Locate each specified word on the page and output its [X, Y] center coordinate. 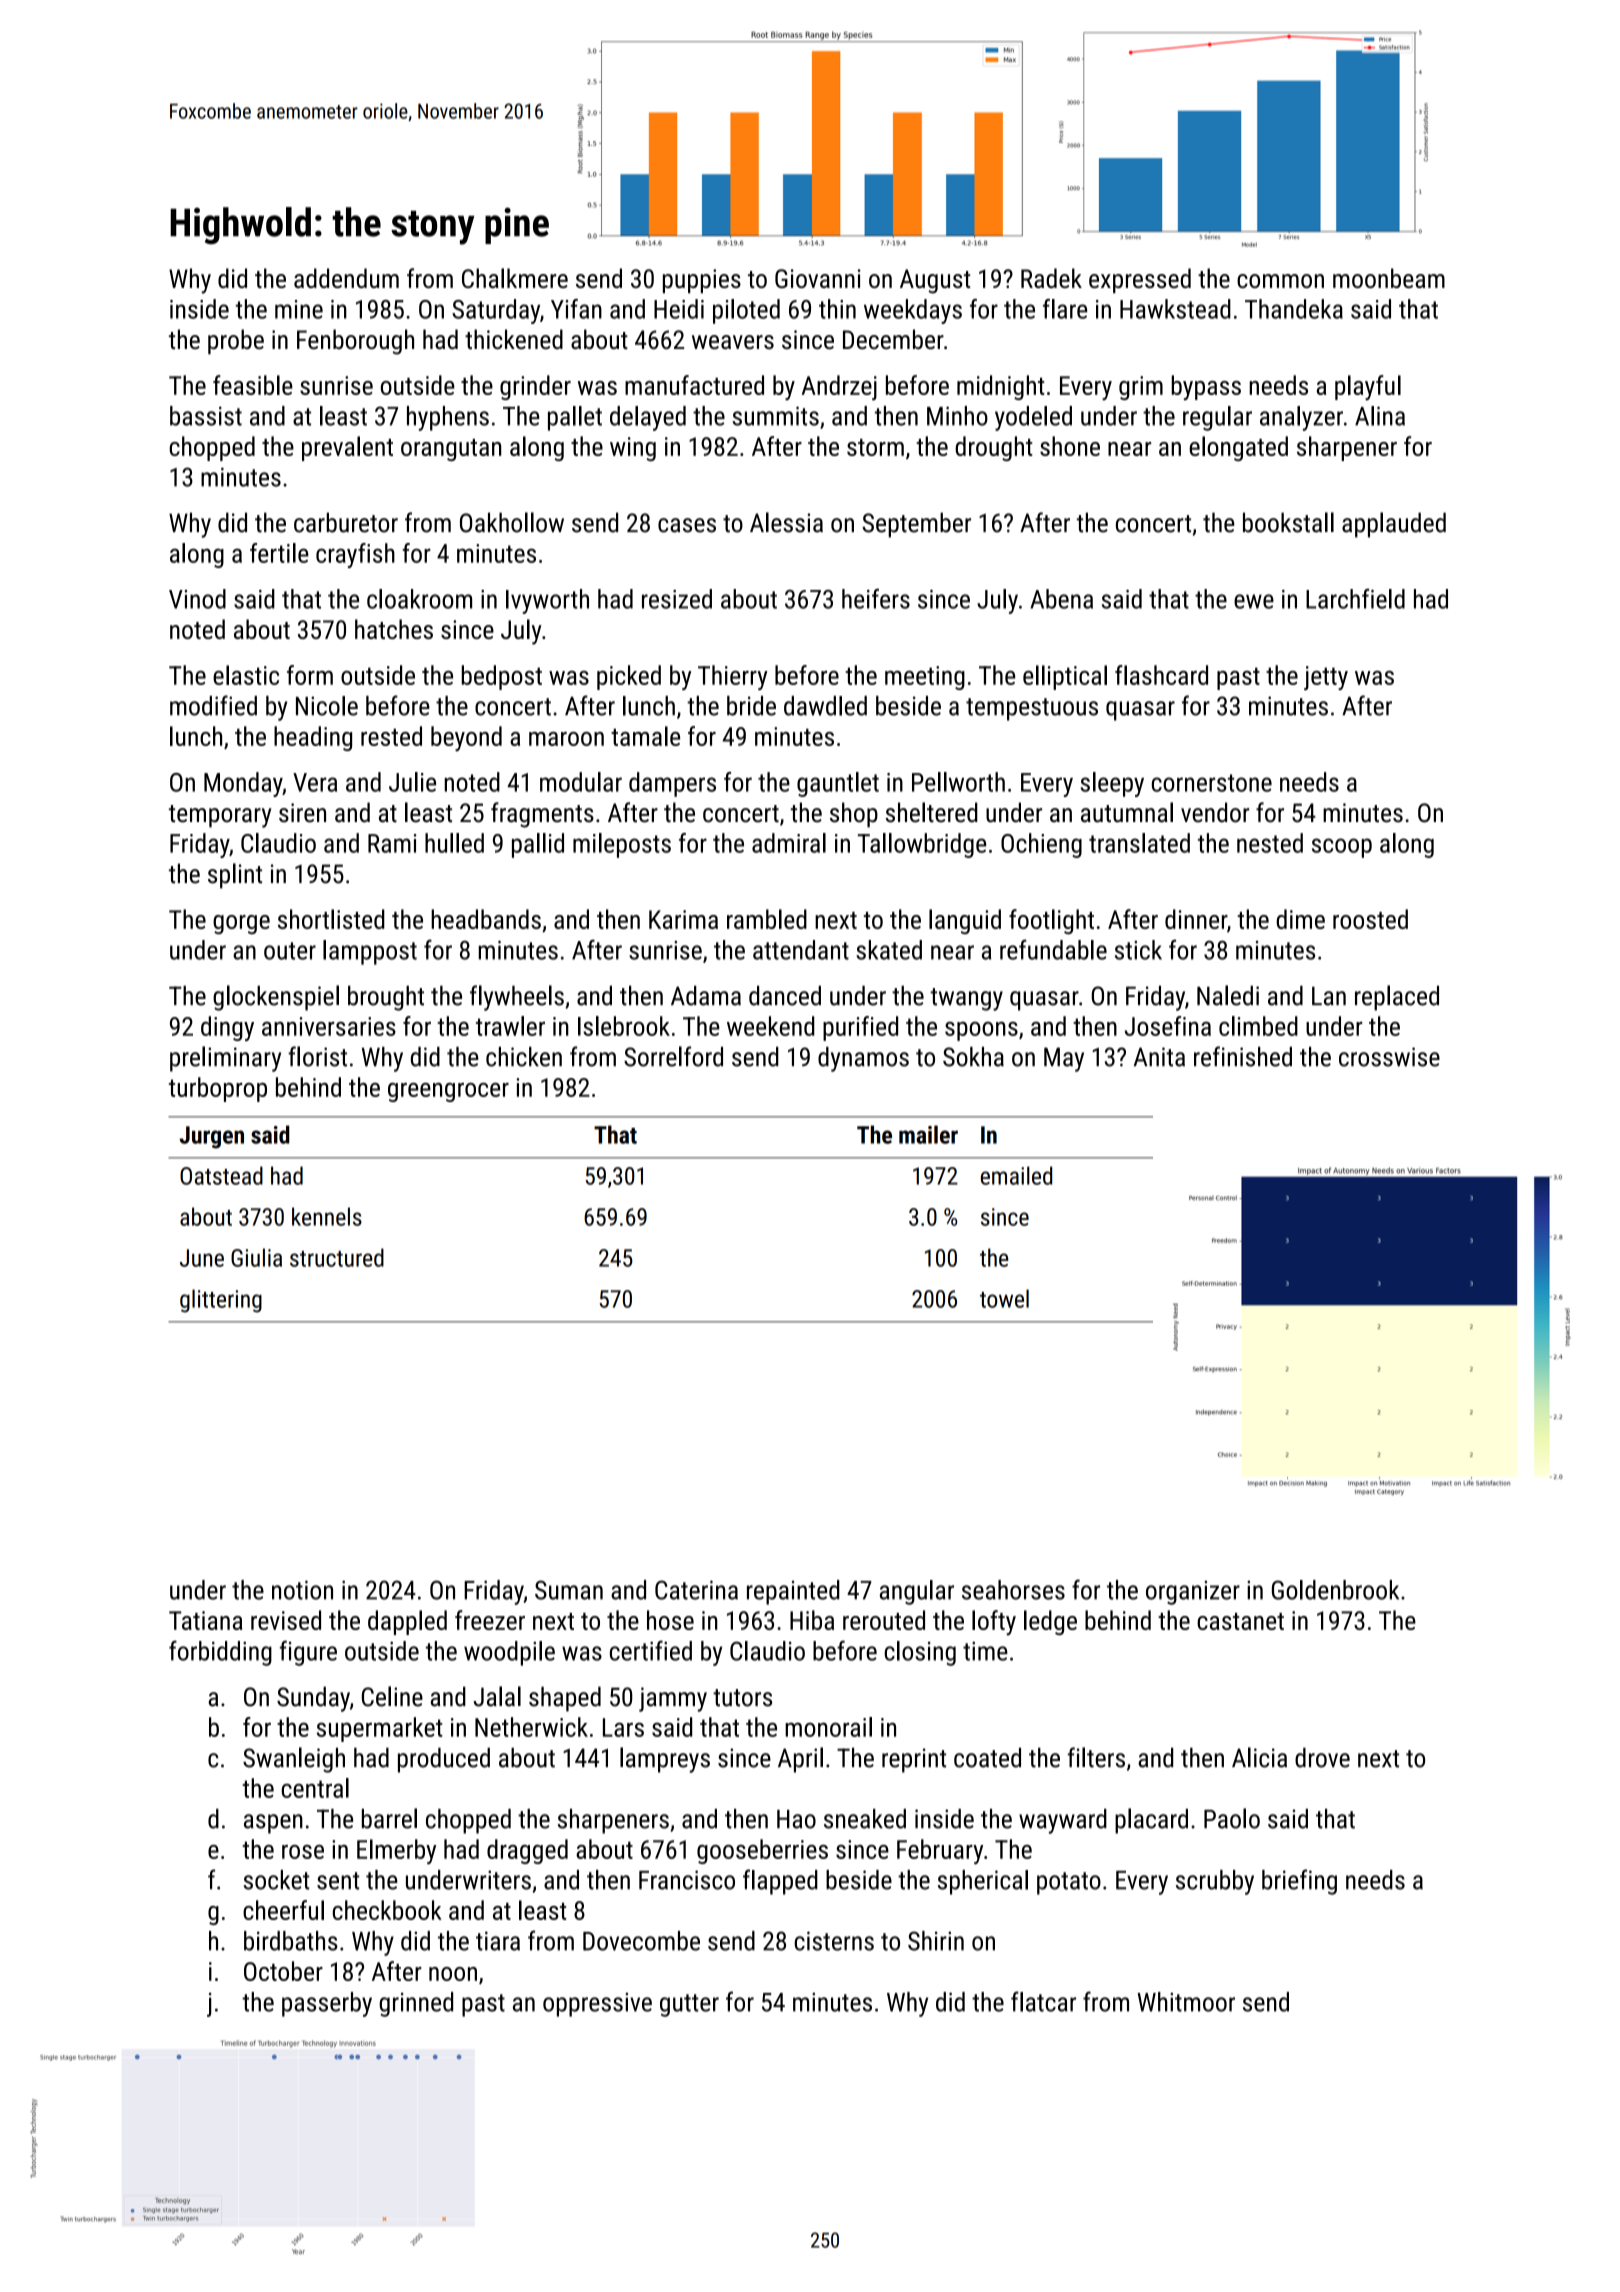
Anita [1159, 1057]
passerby [327, 2004]
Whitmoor [1186, 2002]
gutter [689, 2005]
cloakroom [419, 599]
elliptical [1065, 677]
